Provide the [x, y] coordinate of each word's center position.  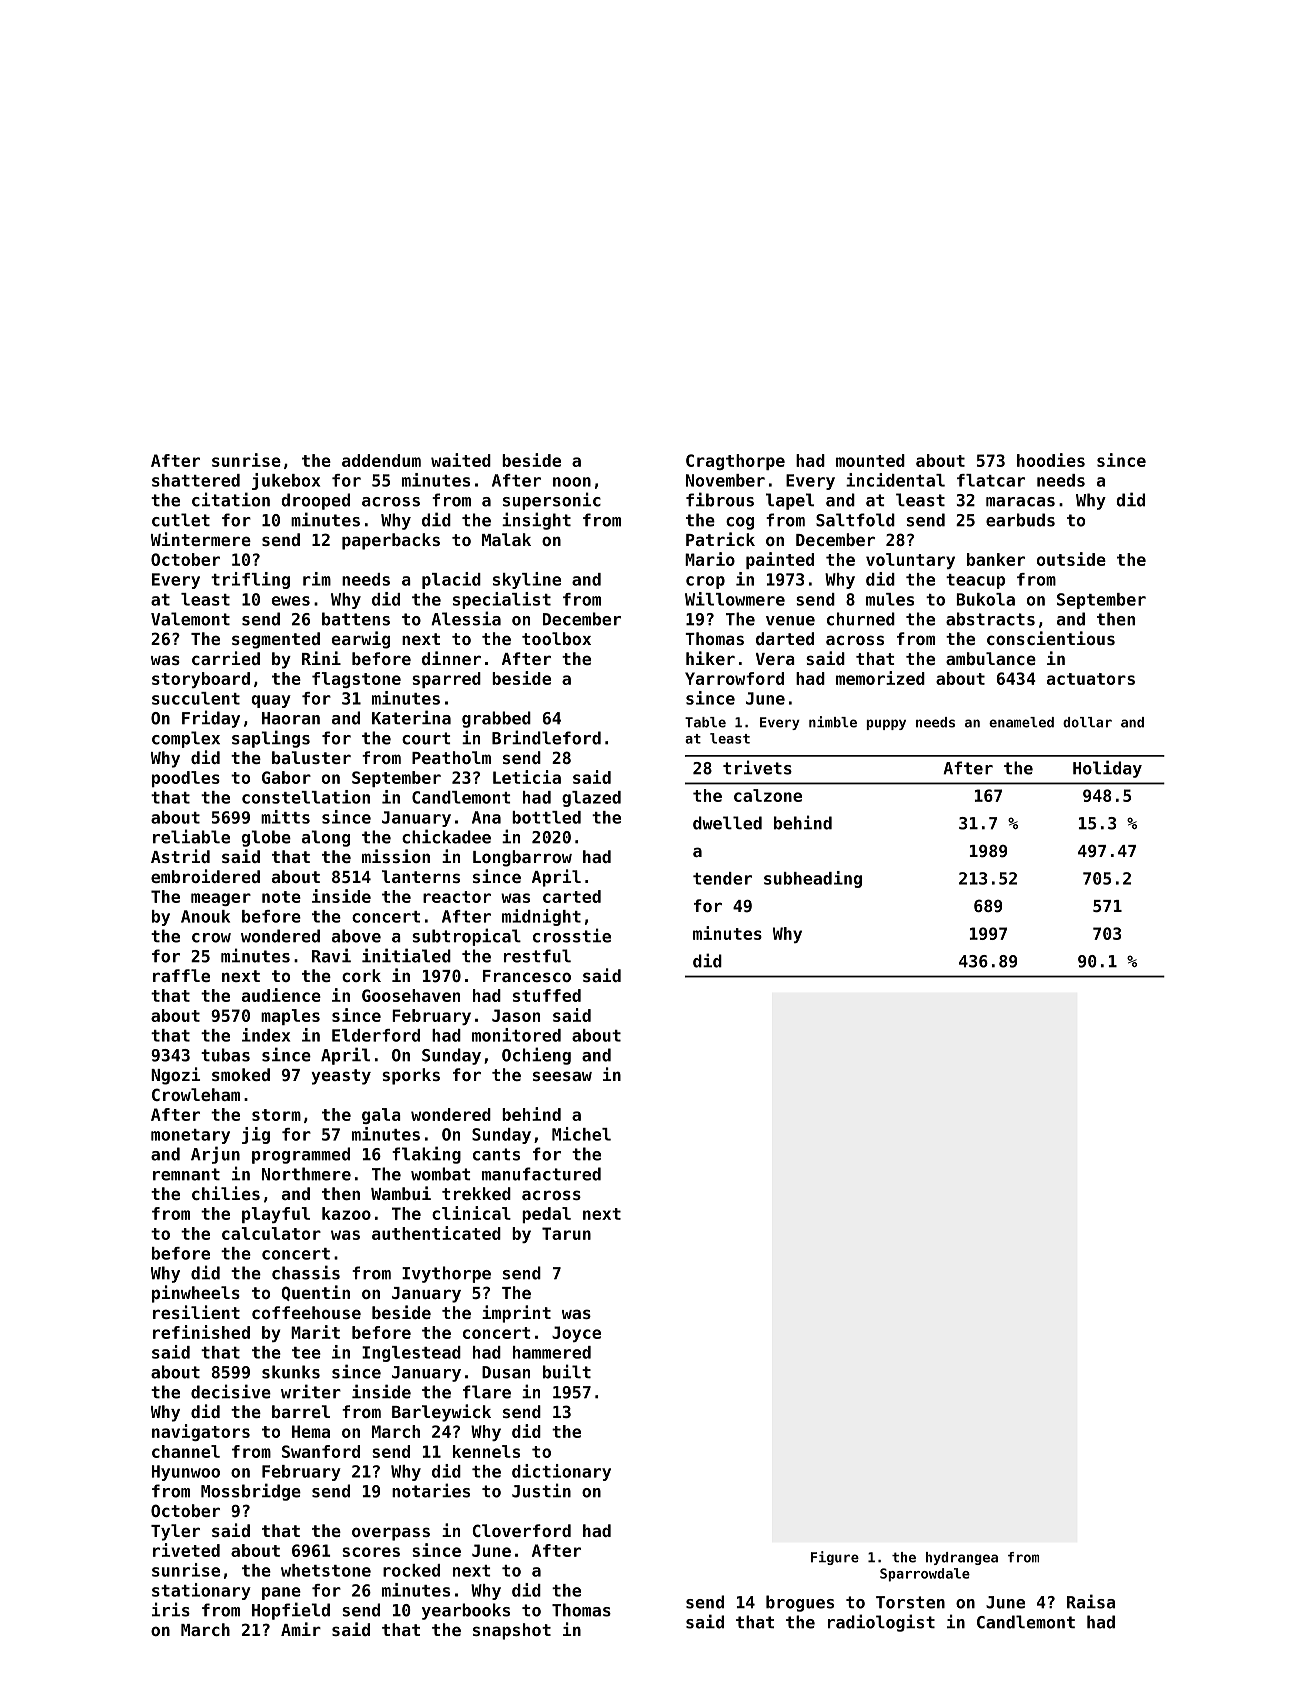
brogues [800, 1603]
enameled [1021, 722]
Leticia [527, 777]
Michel [581, 1134]
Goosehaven [411, 995]
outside [1071, 559]
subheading [813, 879]
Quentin [316, 1293]
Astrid [180, 856]
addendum [381, 460]
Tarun [566, 1233]
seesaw [562, 1076]
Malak [506, 539]
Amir [301, 1629]
